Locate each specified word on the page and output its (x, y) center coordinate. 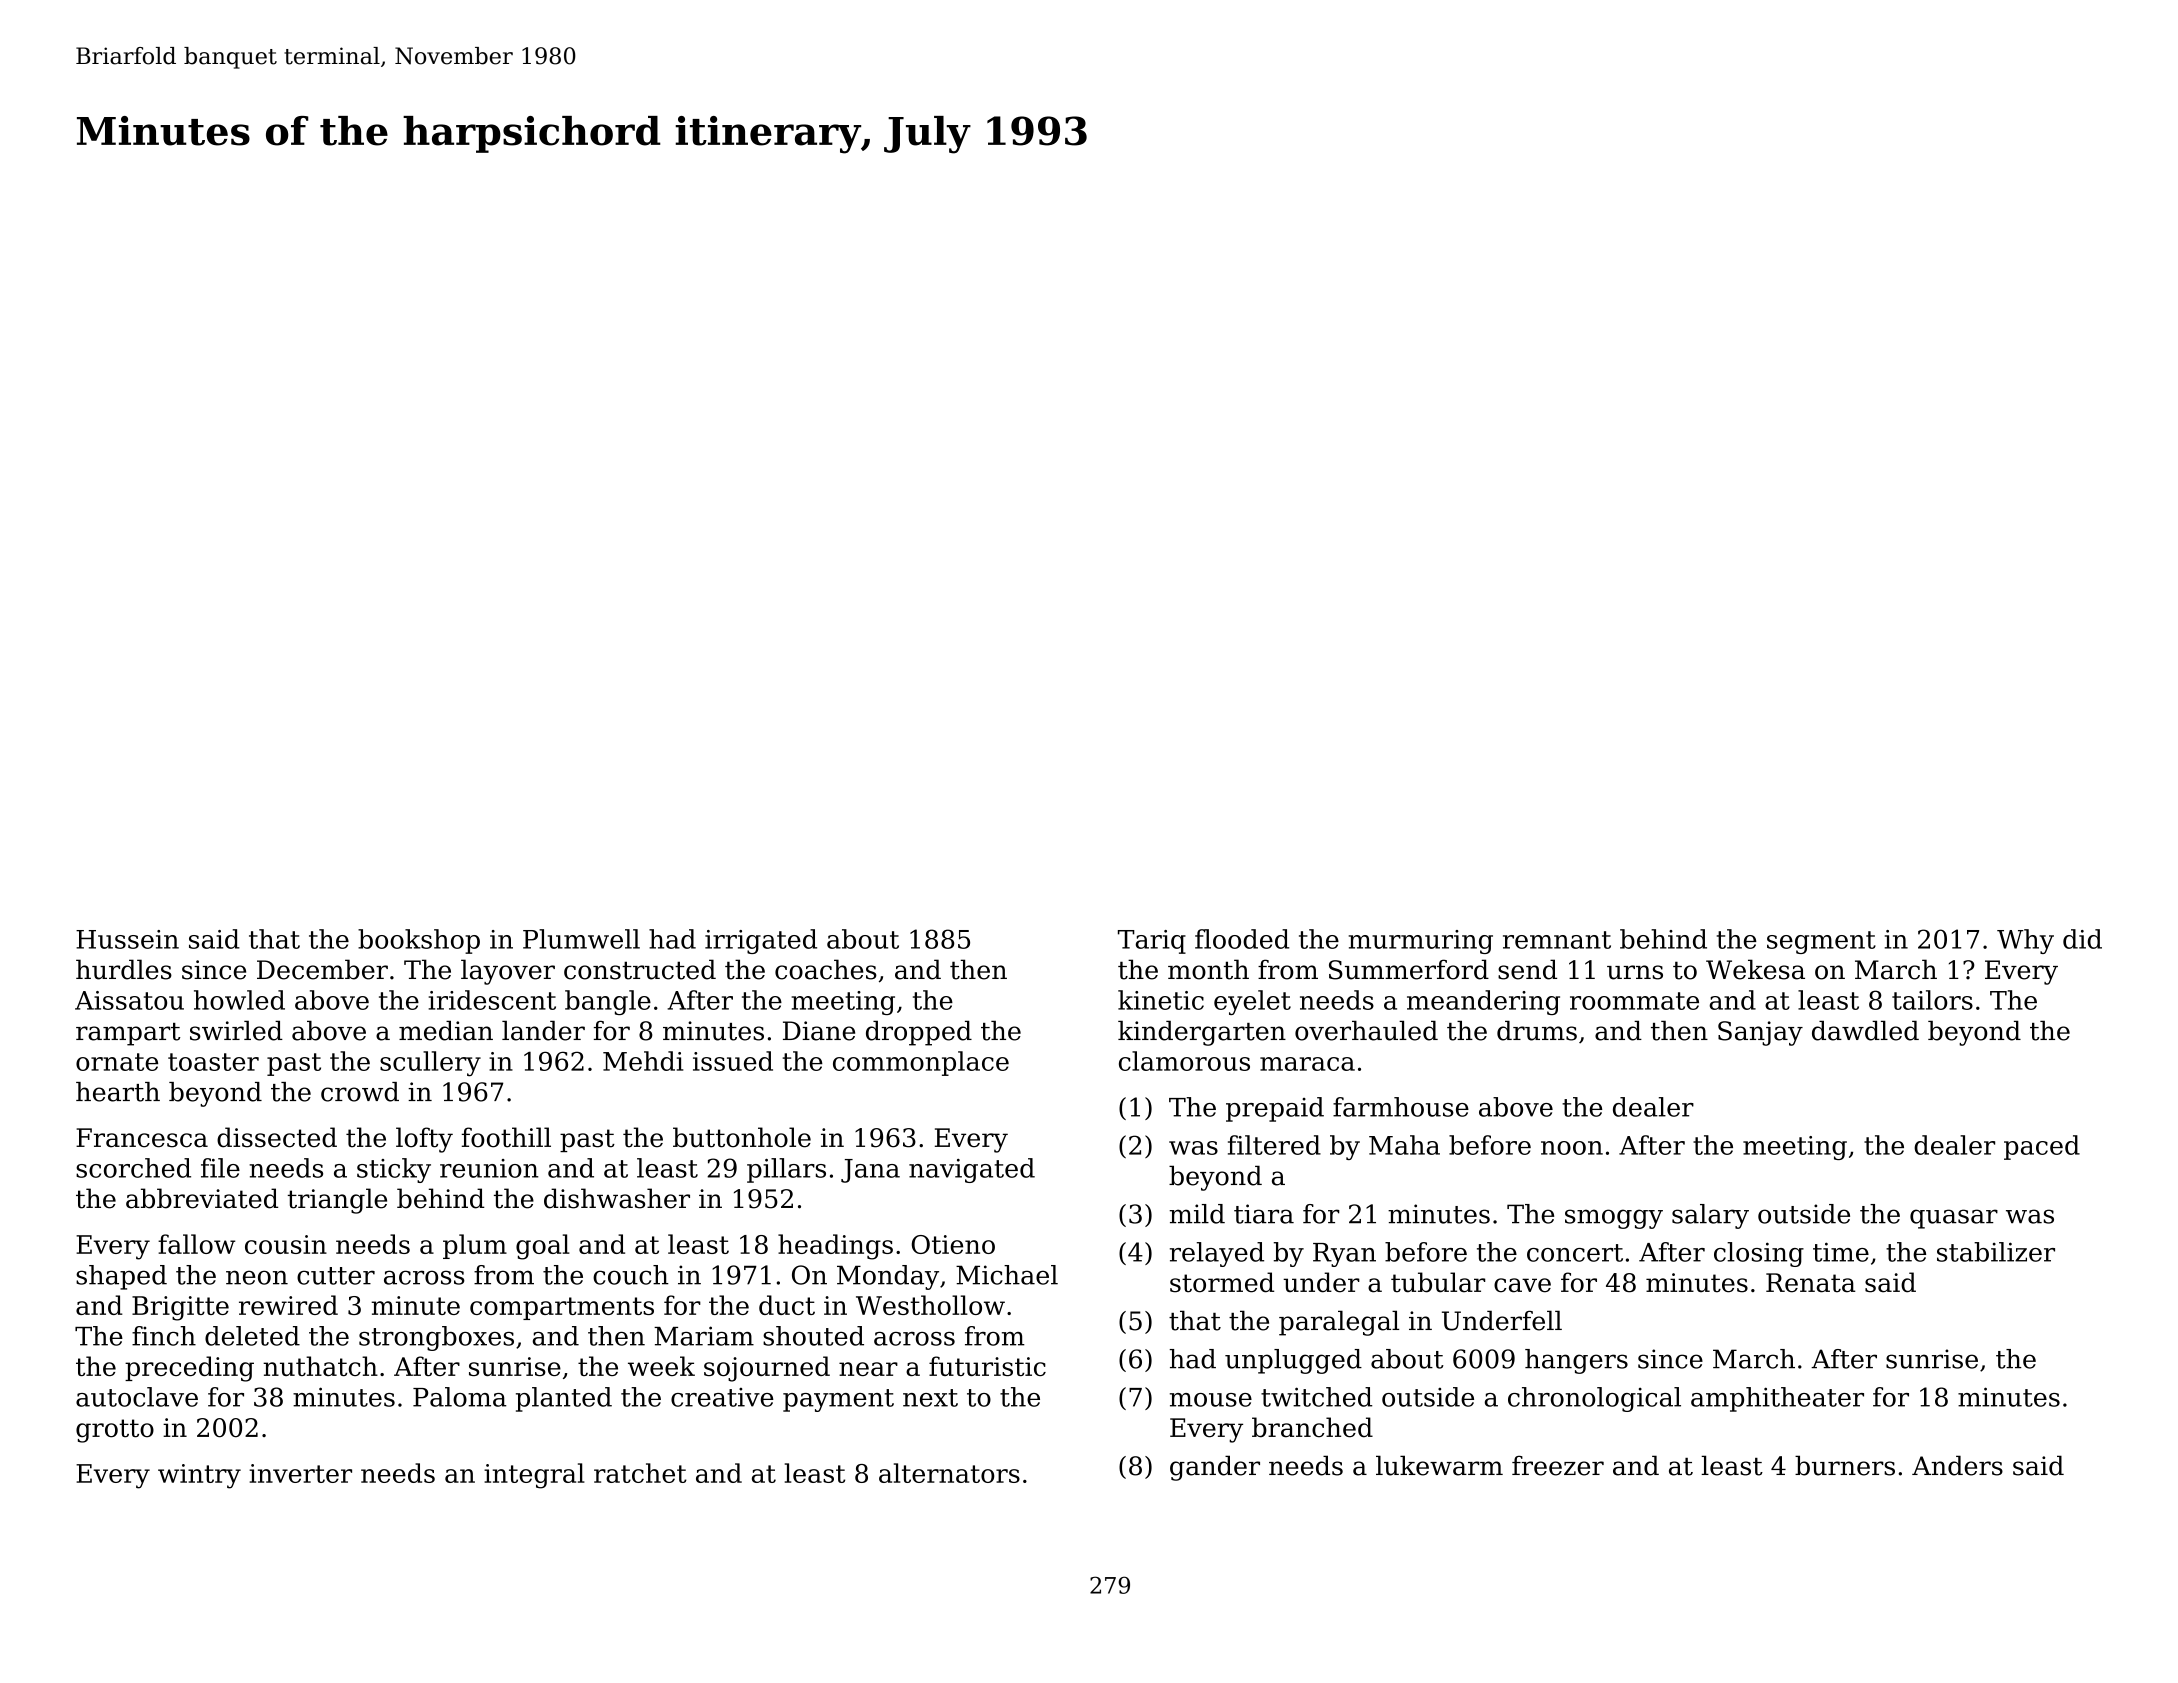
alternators (949, 1473)
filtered (1274, 1145)
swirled (236, 1031)
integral (534, 1476)
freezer (1558, 1466)
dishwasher (617, 1198)
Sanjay (1760, 1033)
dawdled (1865, 1031)
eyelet (1252, 1002)
